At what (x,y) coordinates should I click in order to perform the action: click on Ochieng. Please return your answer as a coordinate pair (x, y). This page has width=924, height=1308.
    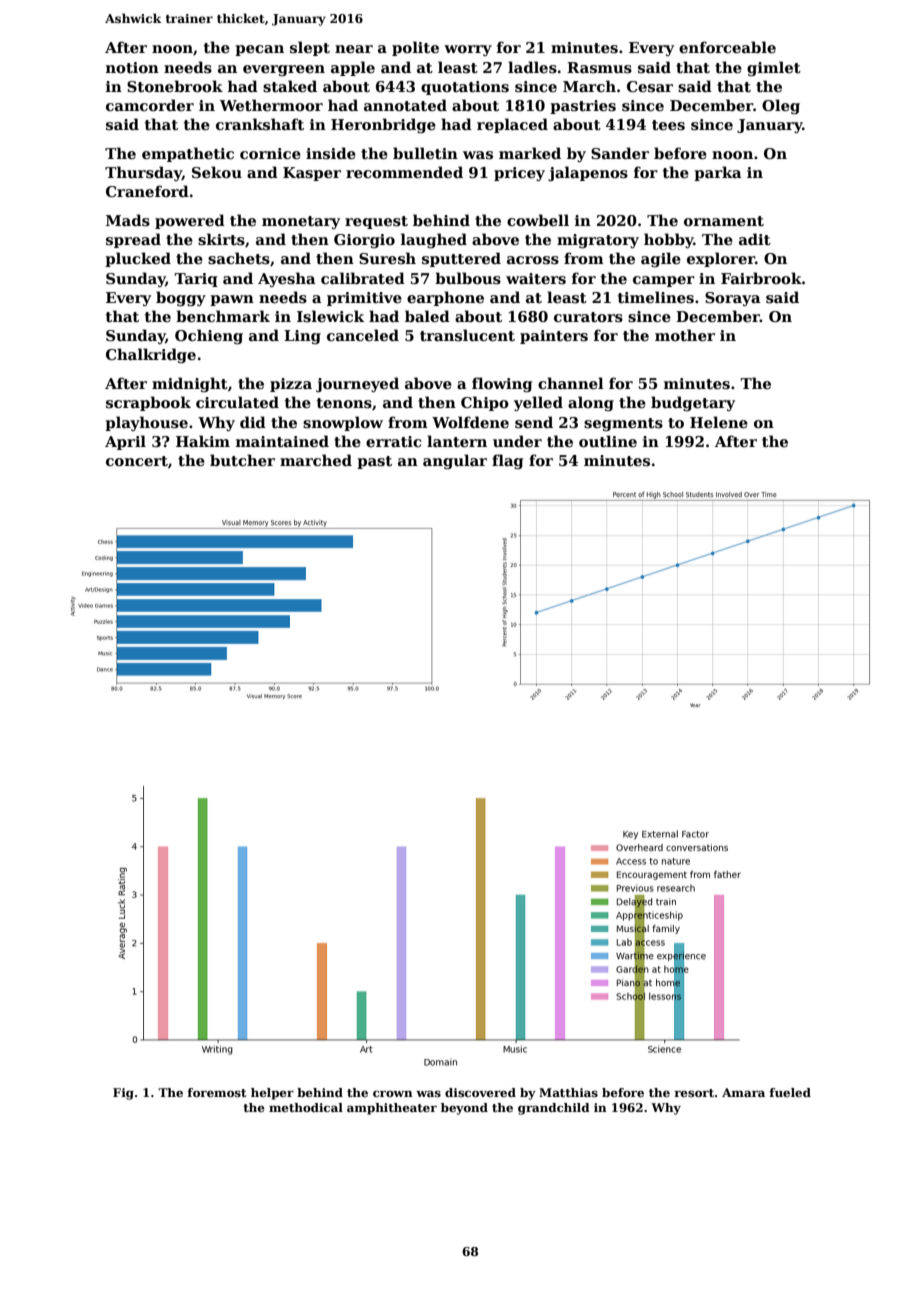
    Looking at the image, I should click on (209, 336).
